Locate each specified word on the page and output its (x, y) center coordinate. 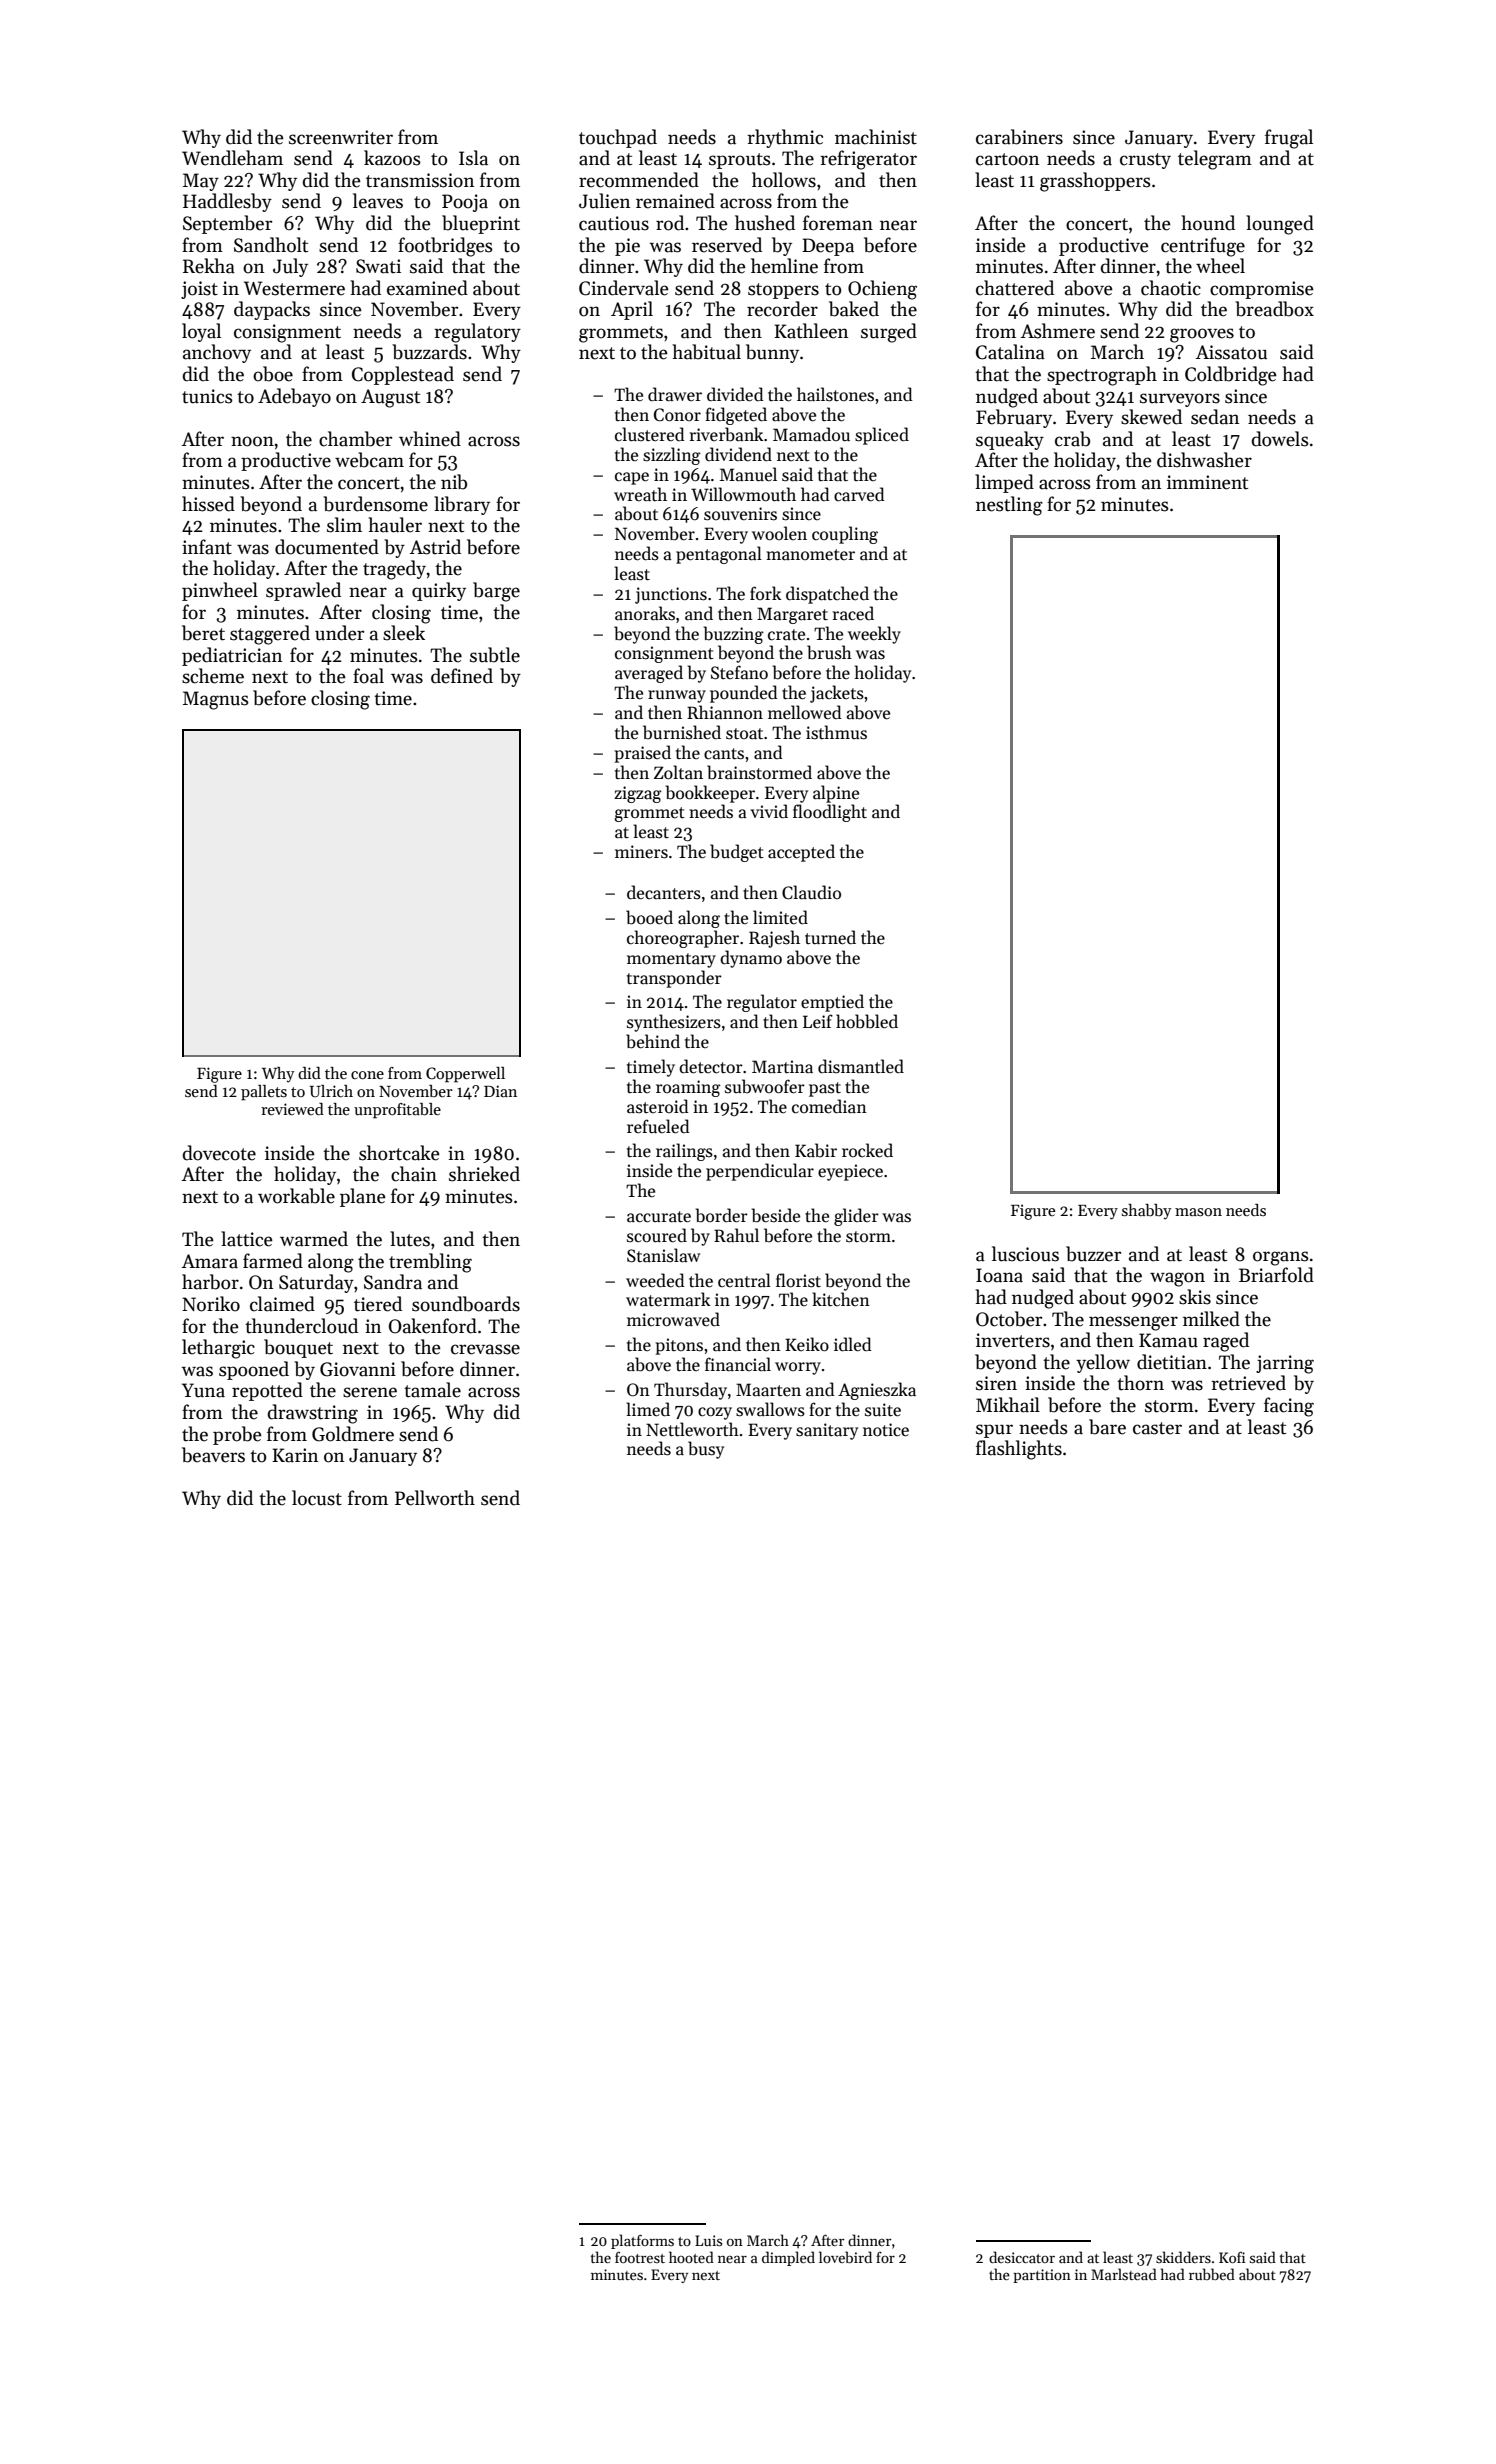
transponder (674, 979)
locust (317, 1498)
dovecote (219, 1153)
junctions (671, 595)
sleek (404, 633)
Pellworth (435, 1498)
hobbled (867, 1021)
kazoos (392, 158)
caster (1157, 1428)
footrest (640, 2257)
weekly (874, 635)
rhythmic (785, 138)
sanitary (827, 1431)
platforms (642, 2241)
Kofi (1232, 2257)
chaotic (1171, 288)
